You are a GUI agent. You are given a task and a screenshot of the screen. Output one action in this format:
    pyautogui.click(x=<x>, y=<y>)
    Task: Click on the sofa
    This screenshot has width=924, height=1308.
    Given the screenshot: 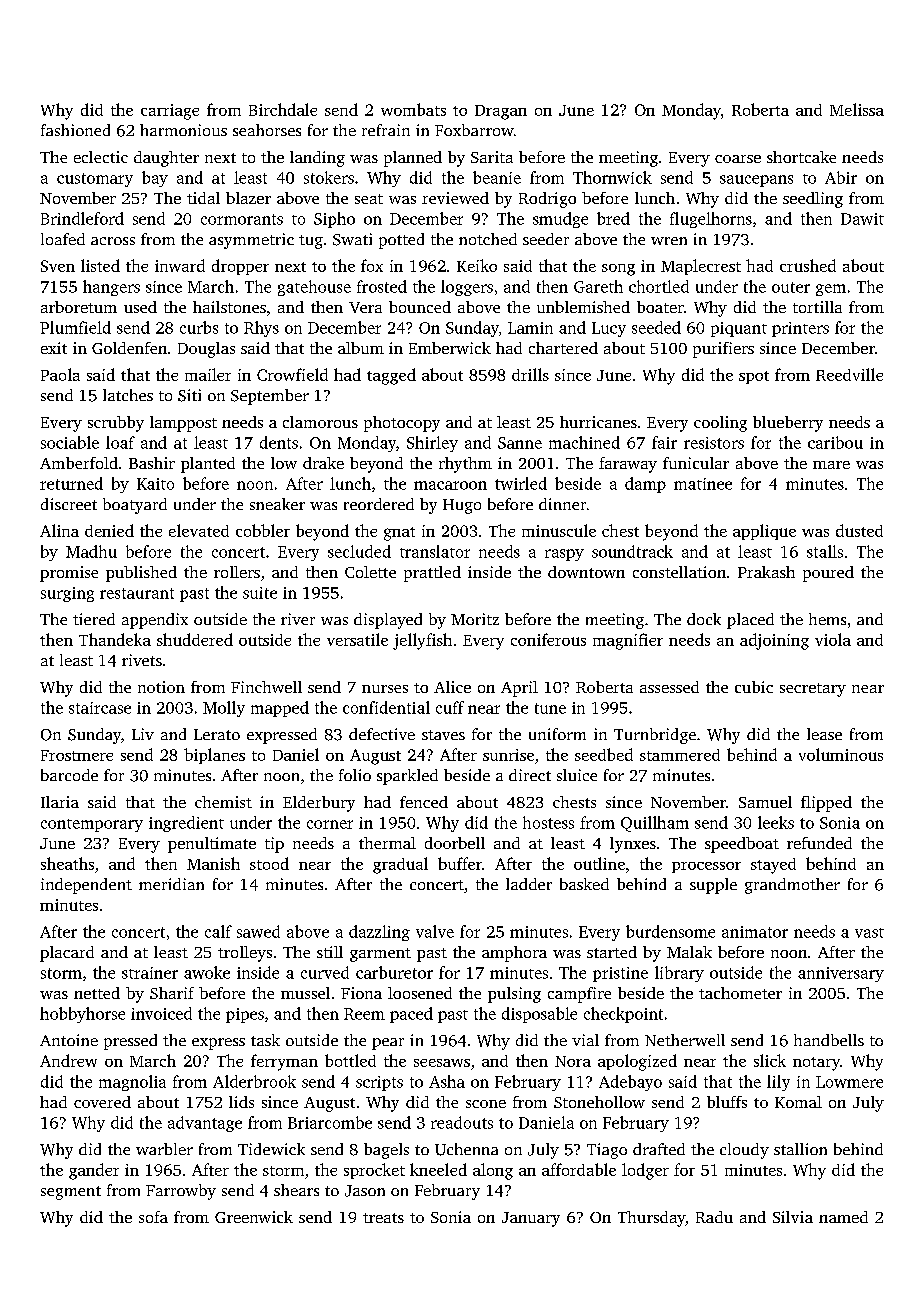 What is the action you would take?
    pyautogui.click(x=153, y=1217)
